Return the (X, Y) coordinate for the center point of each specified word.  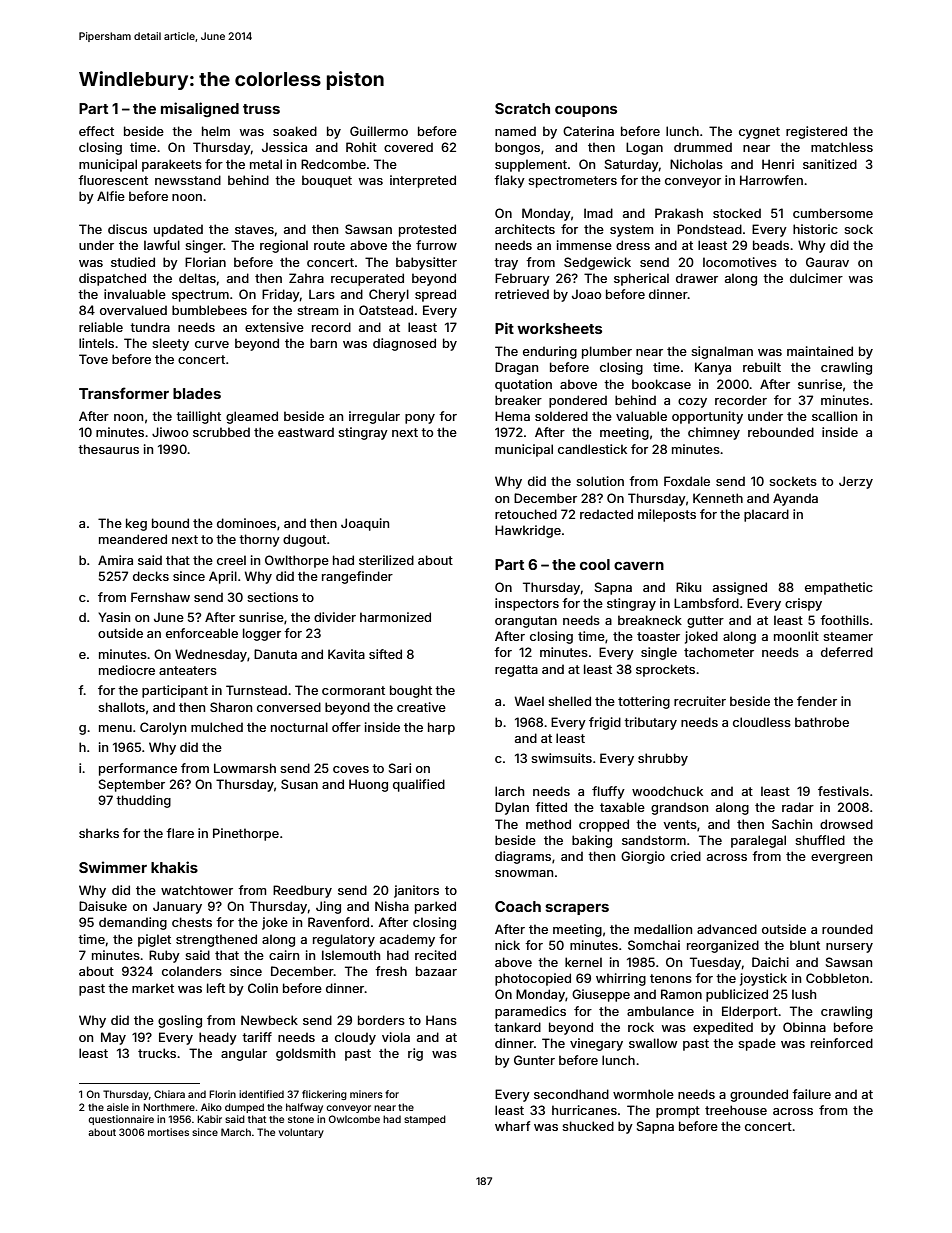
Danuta (275, 654)
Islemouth (351, 955)
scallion (834, 416)
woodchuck (667, 791)
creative (421, 707)
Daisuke (103, 906)
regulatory (344, 940)
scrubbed (221, 432)
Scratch (522, 108)
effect (96, 131)
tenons (671, 978)
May (113, 1038)
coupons (586, 111)
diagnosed (404, 344)
